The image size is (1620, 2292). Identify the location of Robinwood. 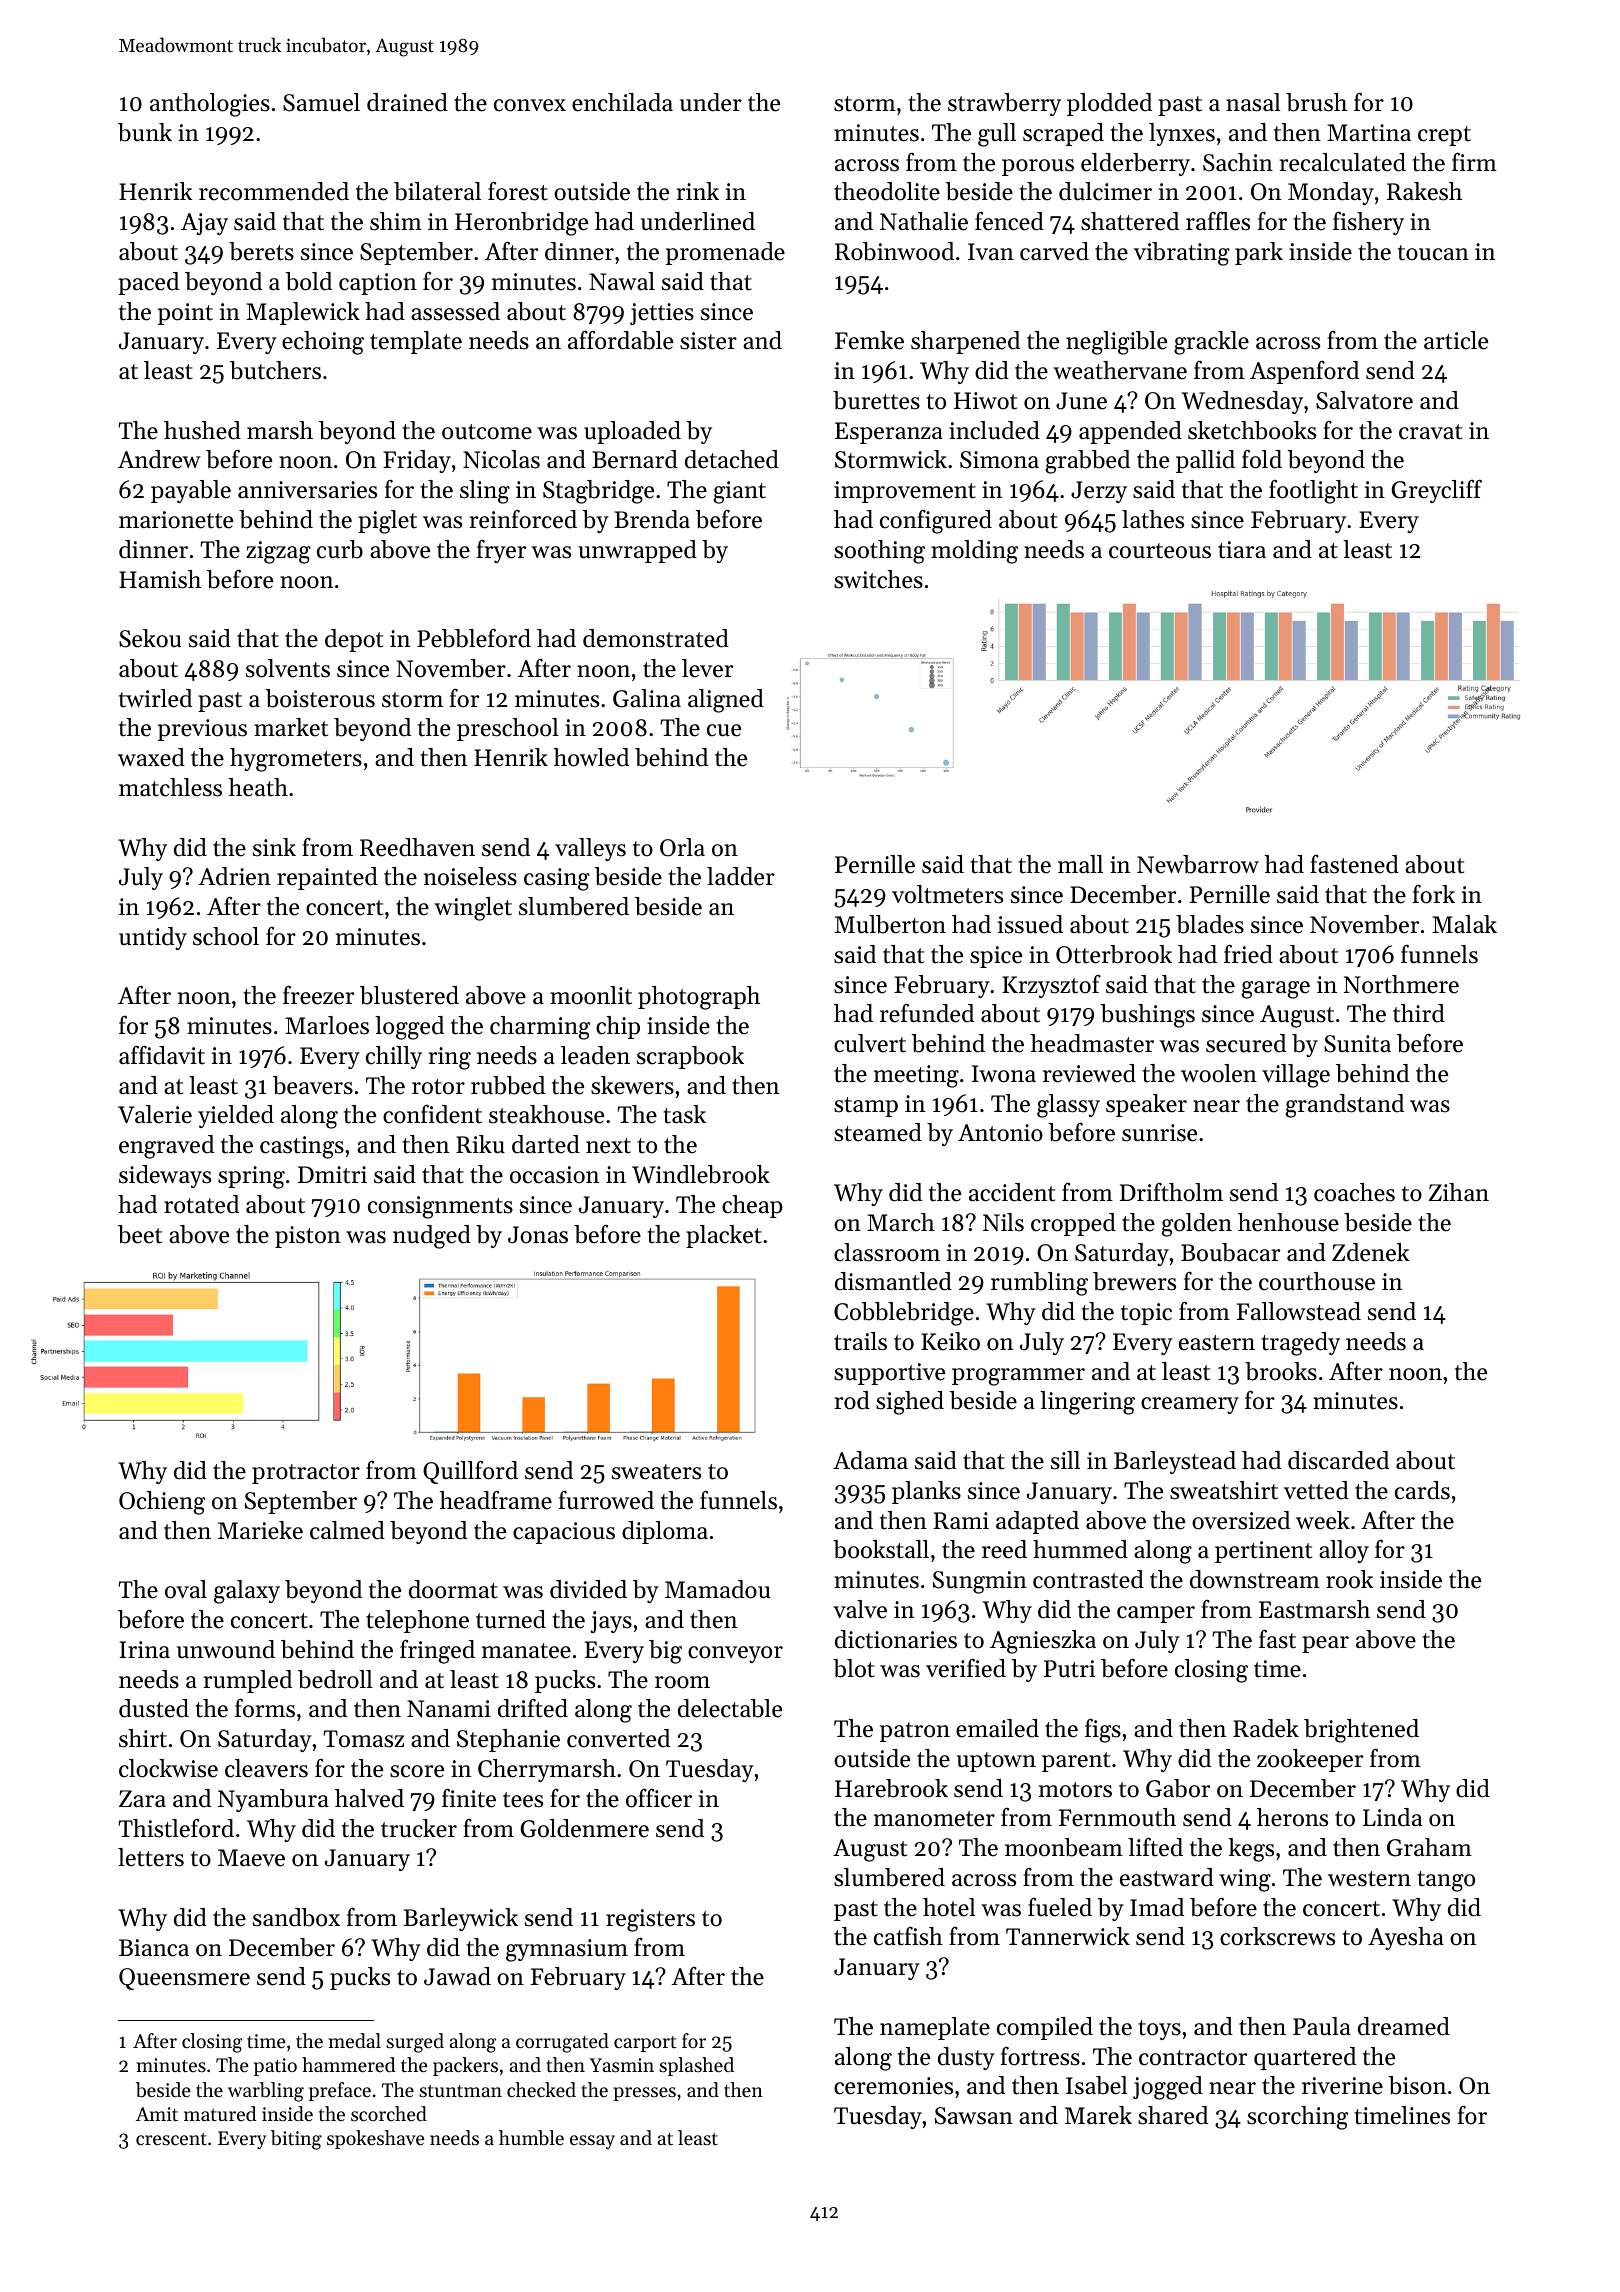
(894, 251).
